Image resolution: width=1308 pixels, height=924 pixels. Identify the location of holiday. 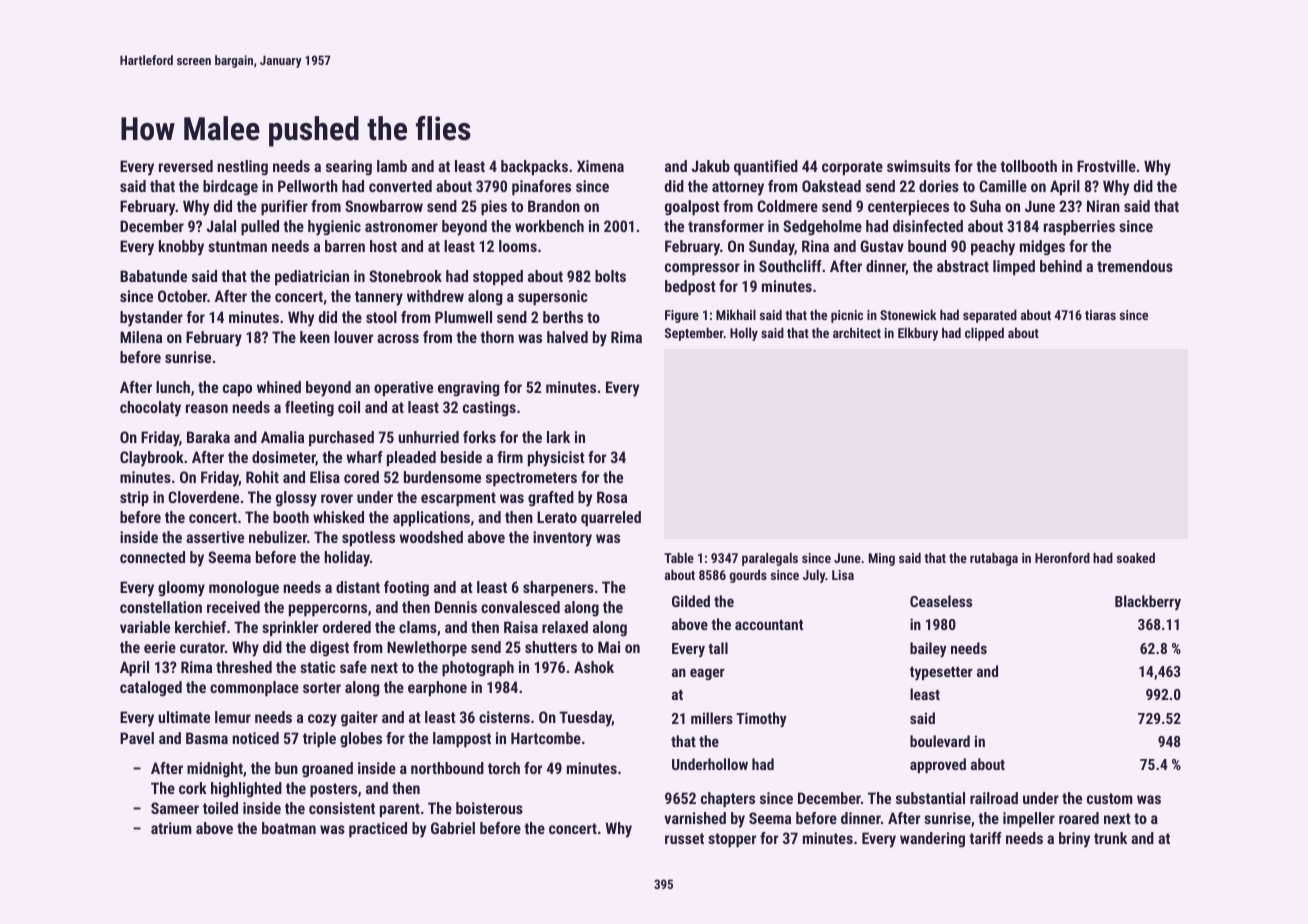
(347, 559).
